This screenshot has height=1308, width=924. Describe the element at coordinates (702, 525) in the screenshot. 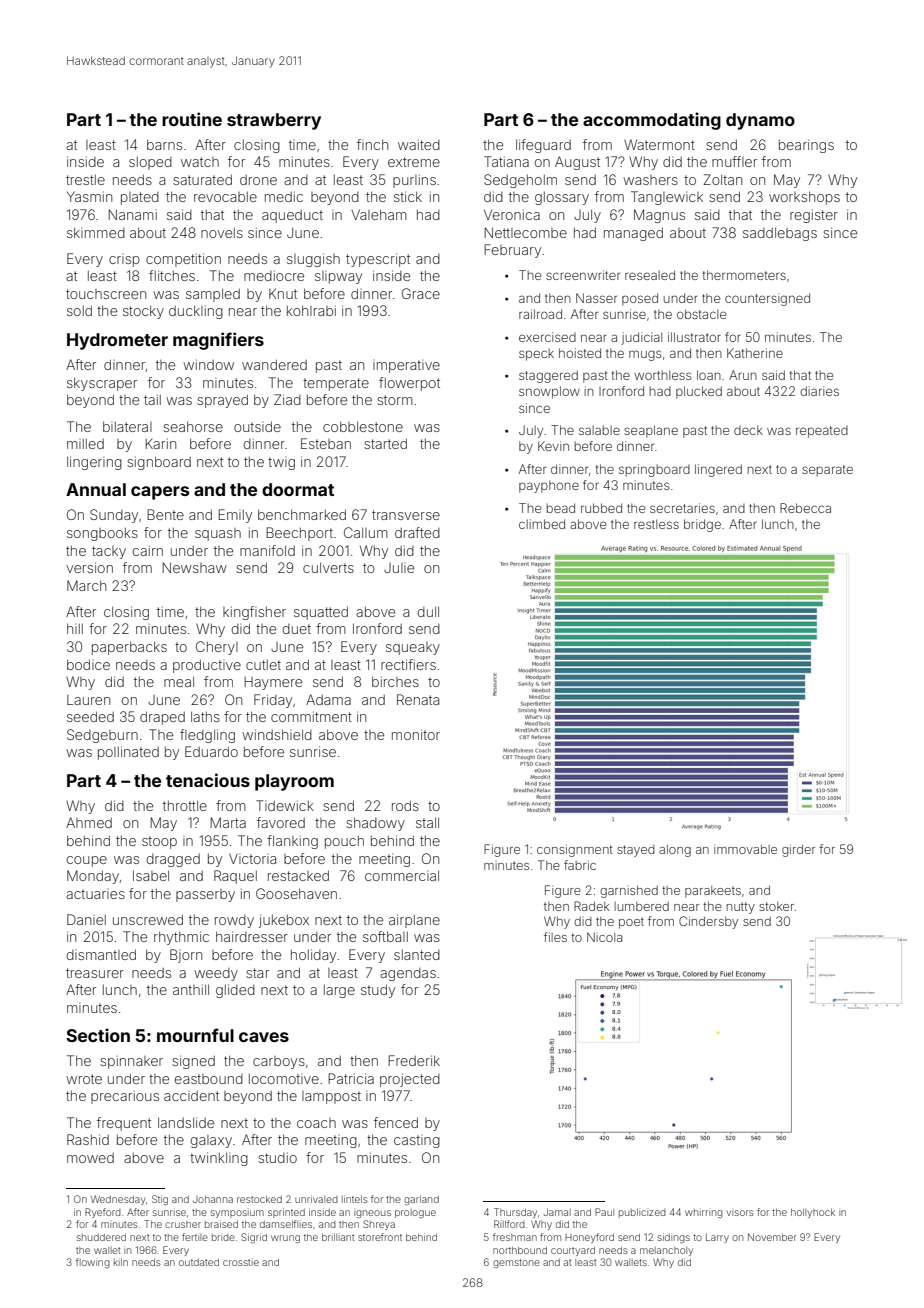

I see `bridge` at that location.
